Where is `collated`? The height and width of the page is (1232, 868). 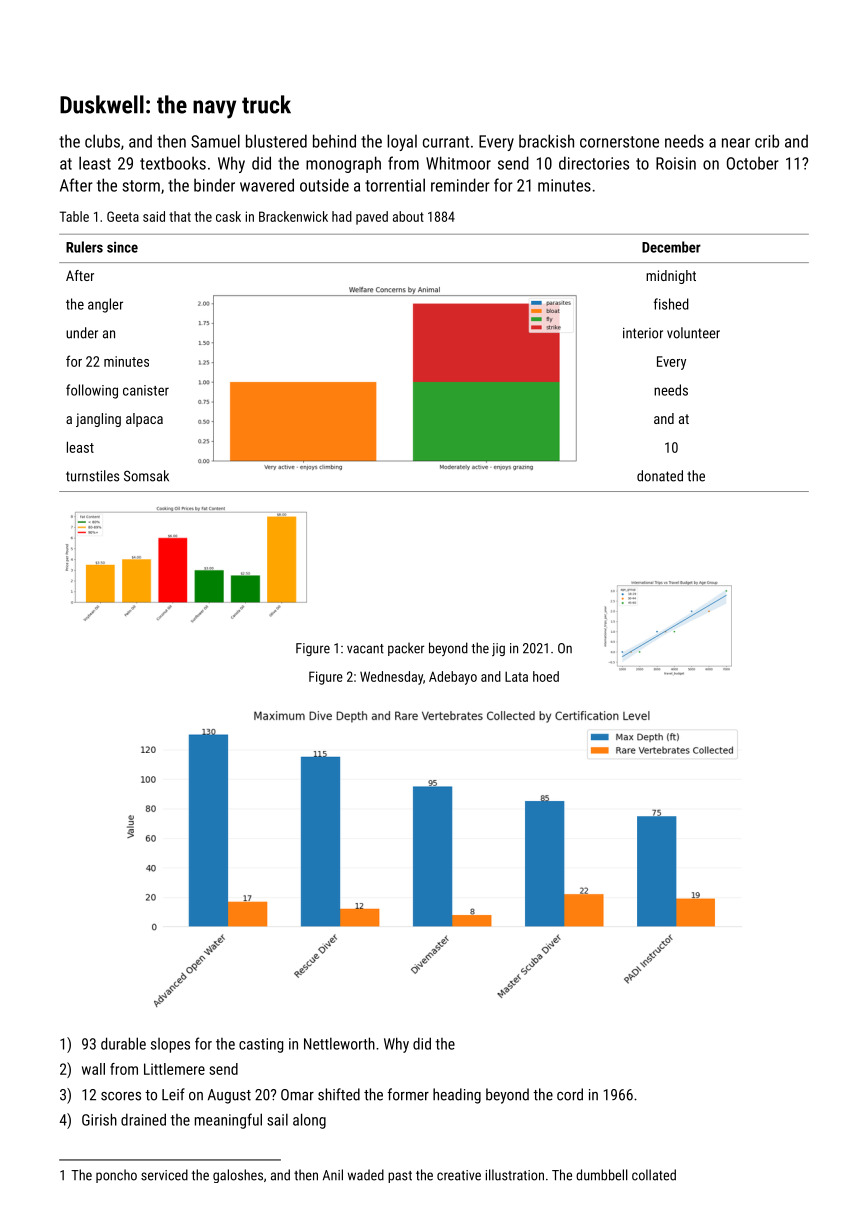
collated is located at coordinates (654, 1175).
